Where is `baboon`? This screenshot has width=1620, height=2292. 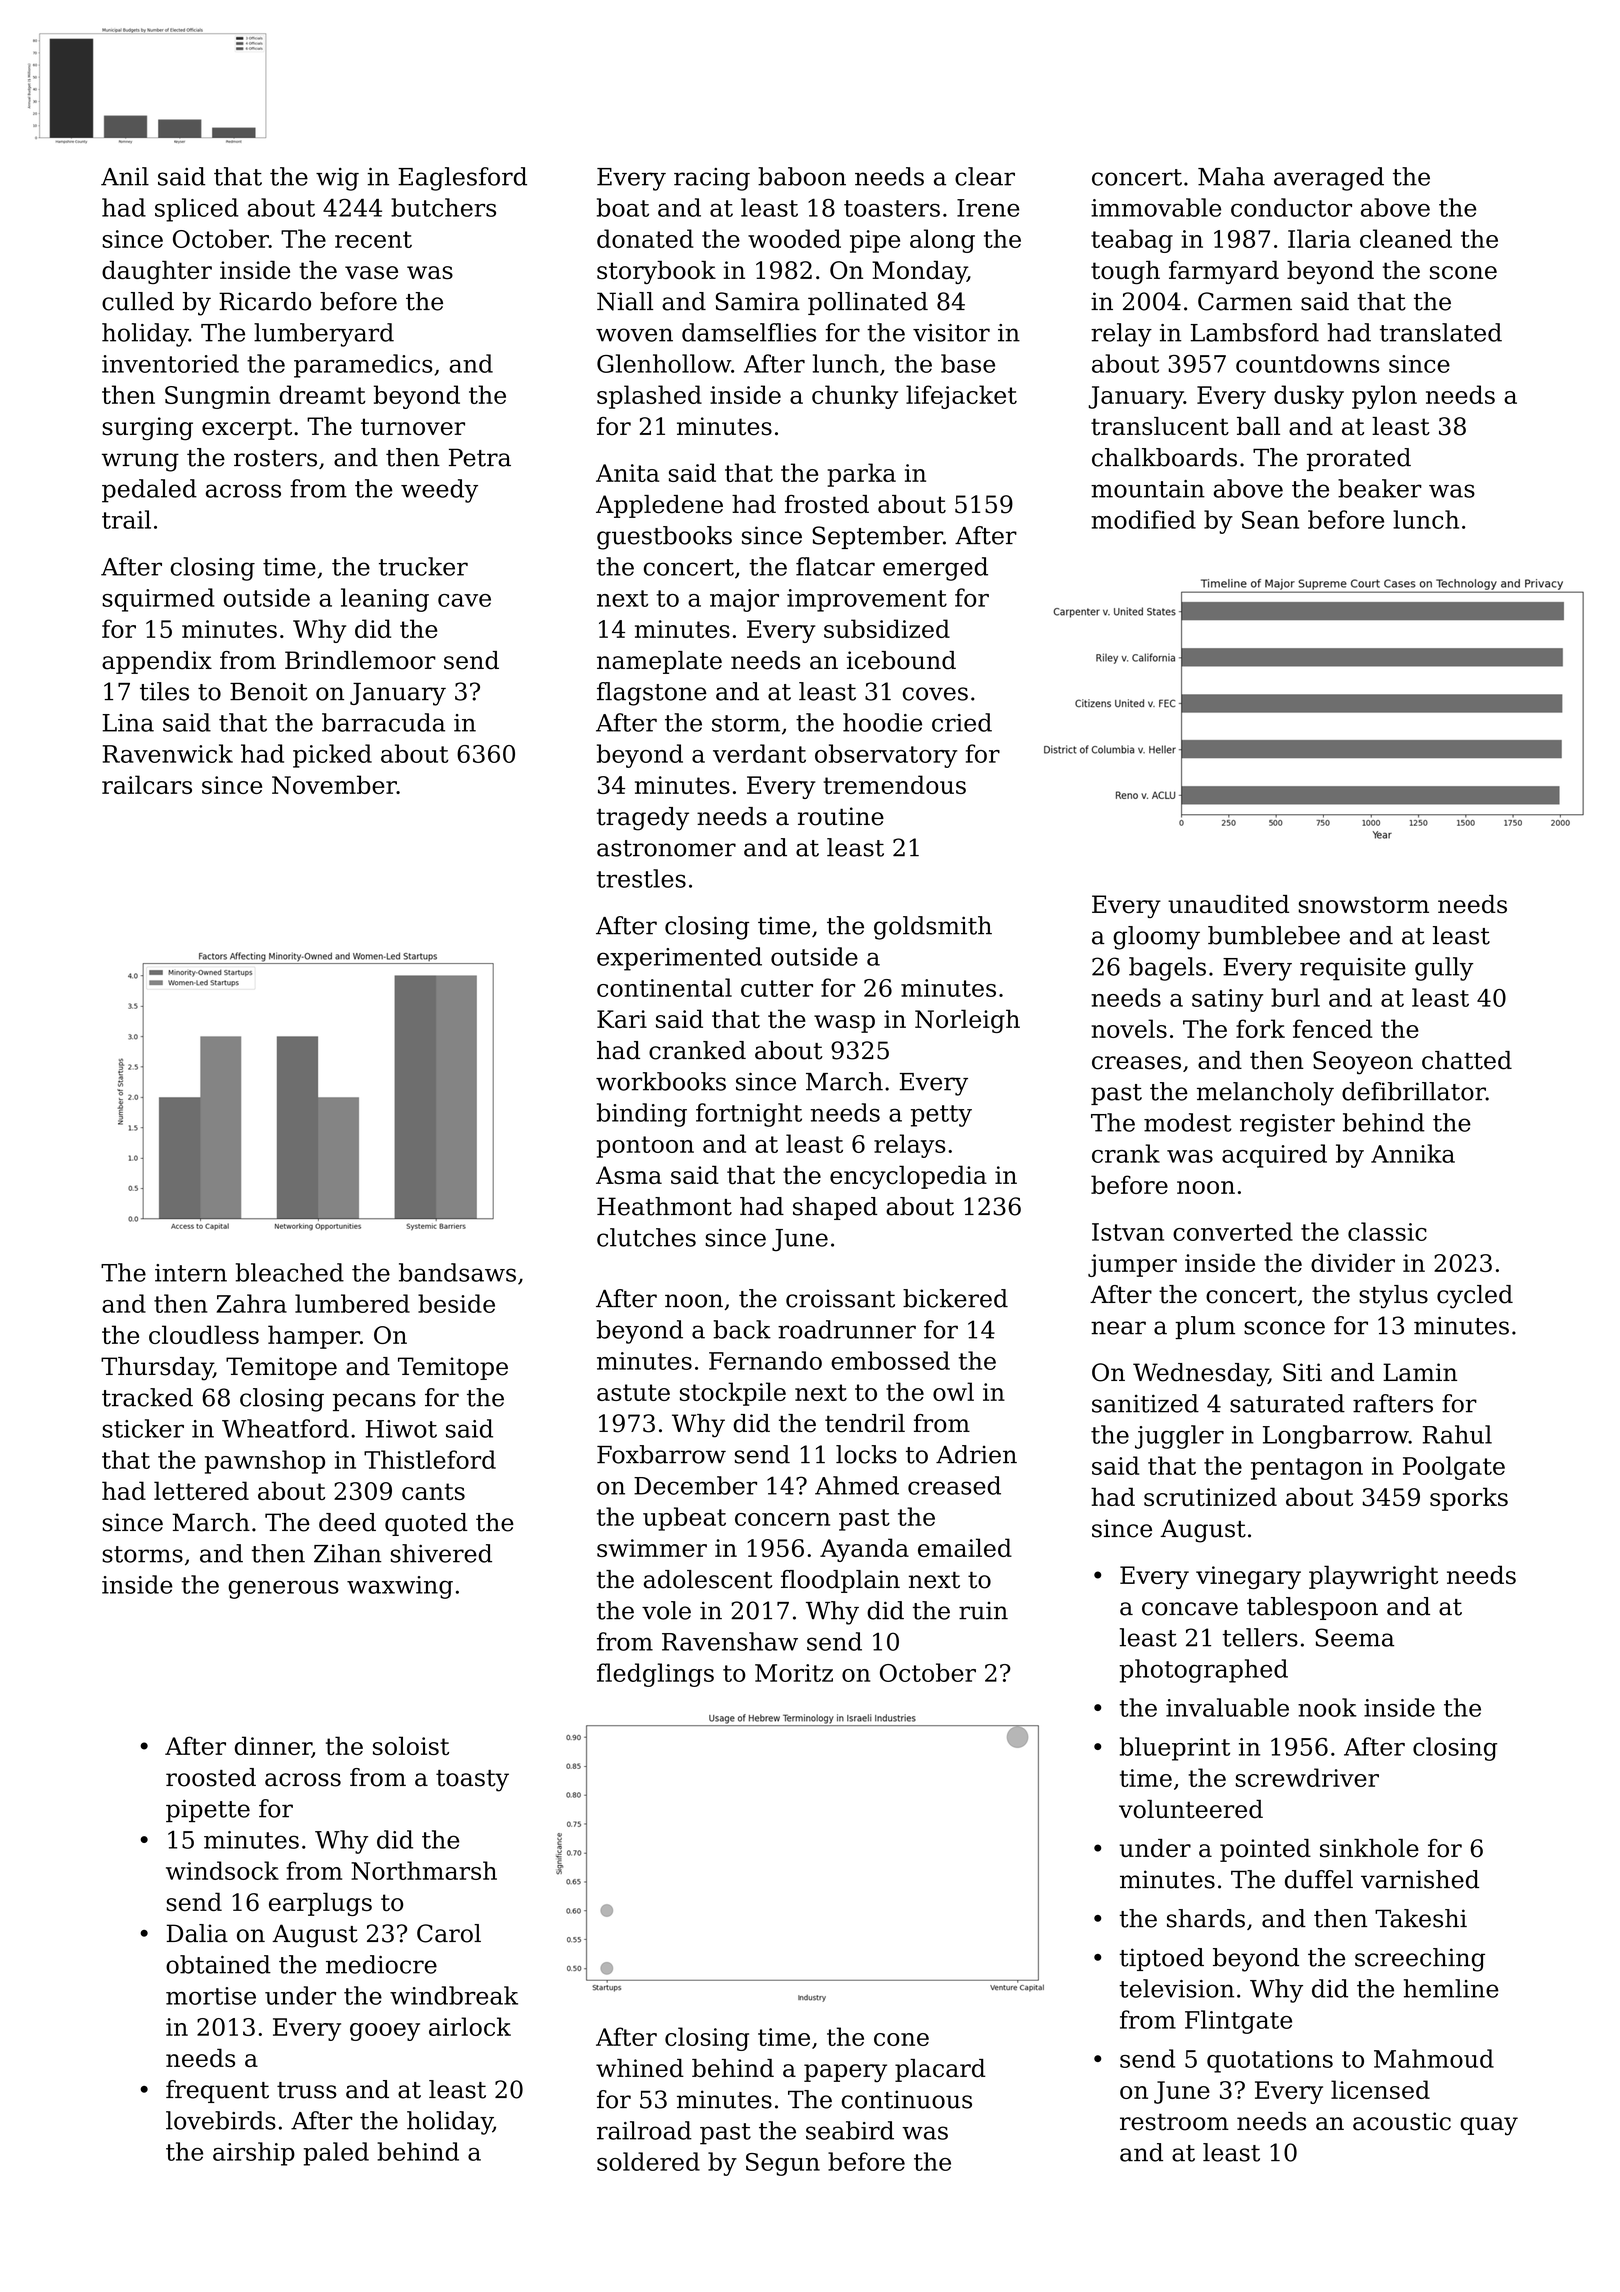
baboon is located at coordinates (802, 176).
